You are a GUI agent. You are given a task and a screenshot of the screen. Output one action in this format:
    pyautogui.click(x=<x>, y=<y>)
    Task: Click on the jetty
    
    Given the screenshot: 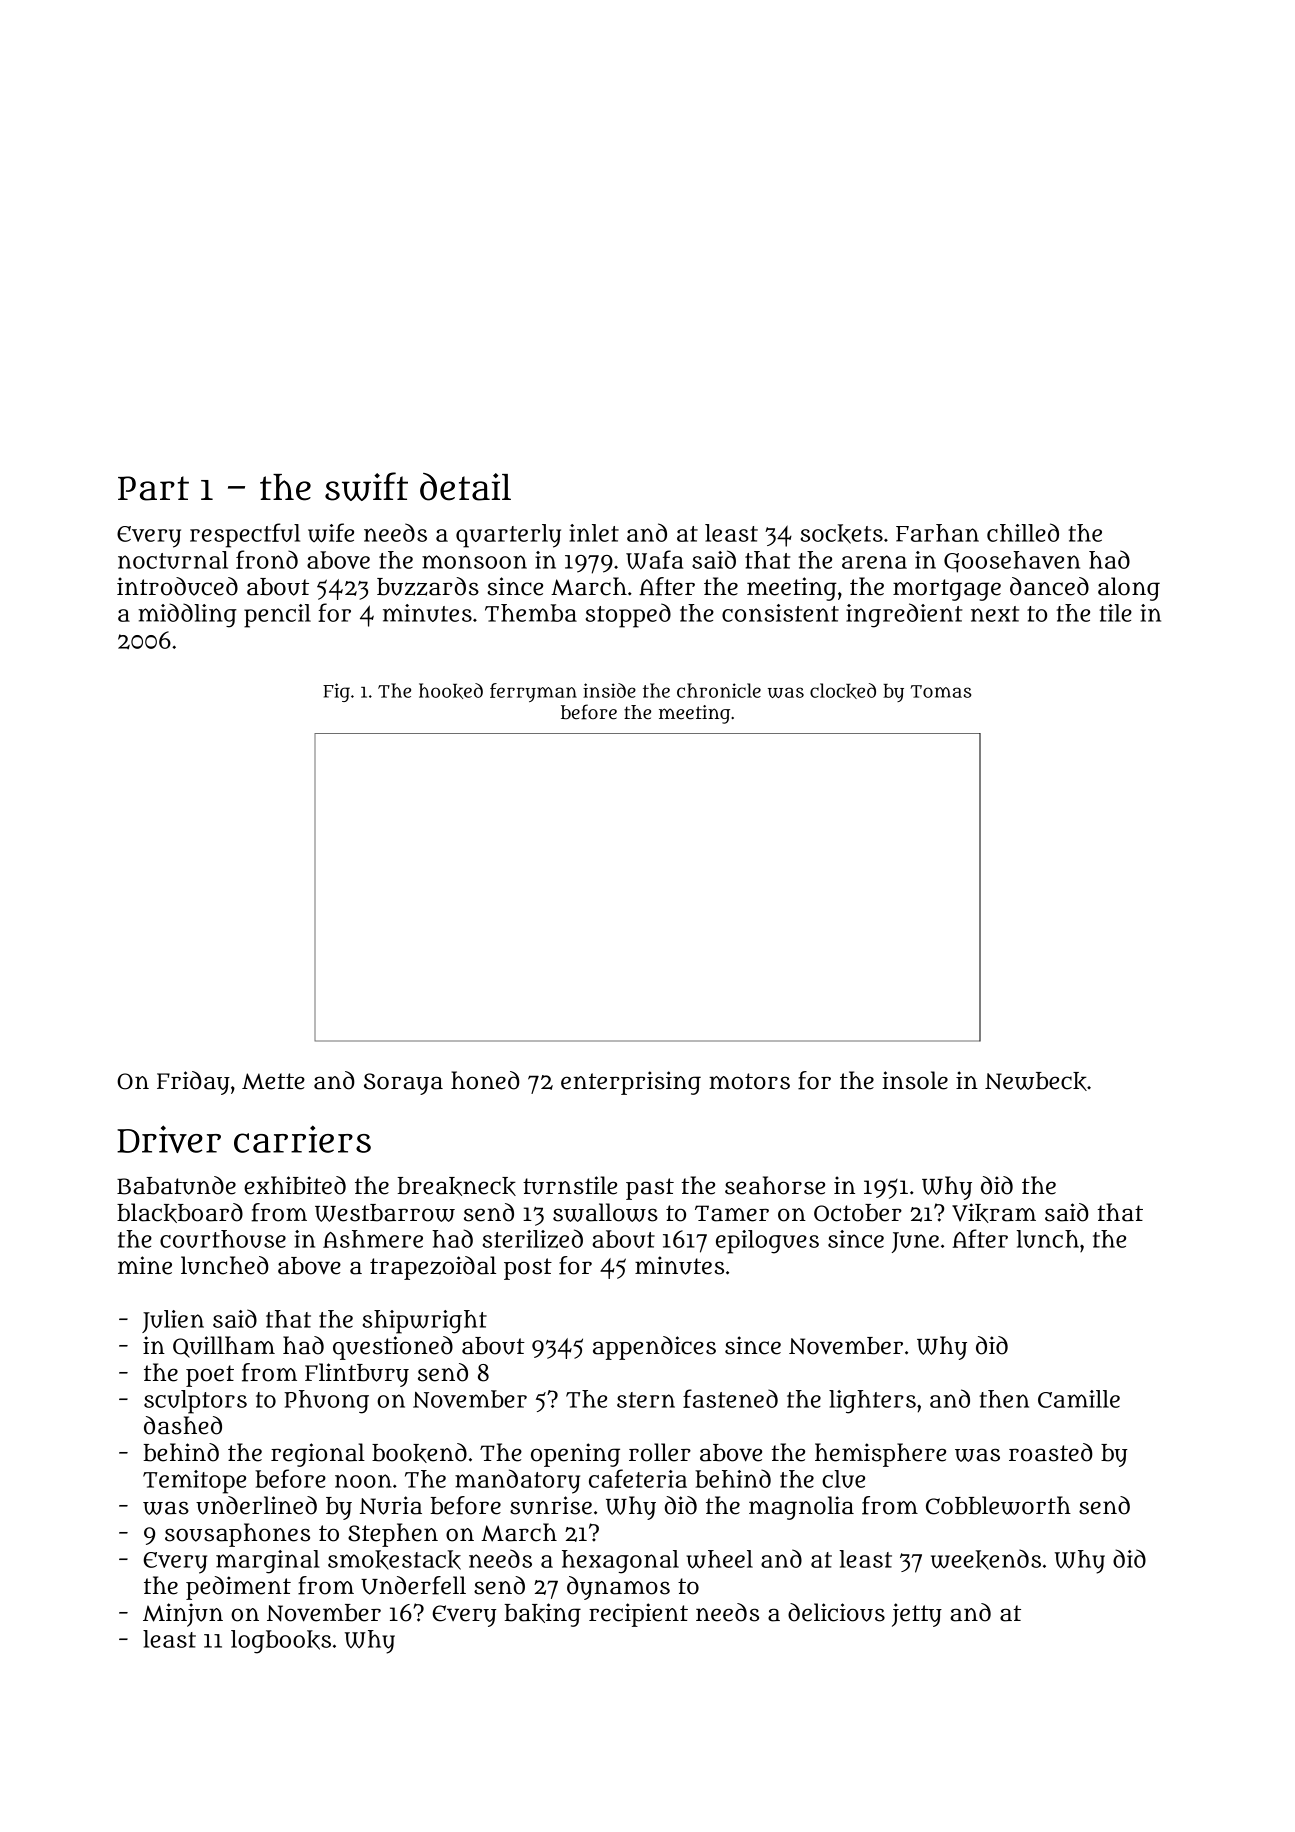 What is the action you would take?
    pyautogui.click(x=917, y=1615)
